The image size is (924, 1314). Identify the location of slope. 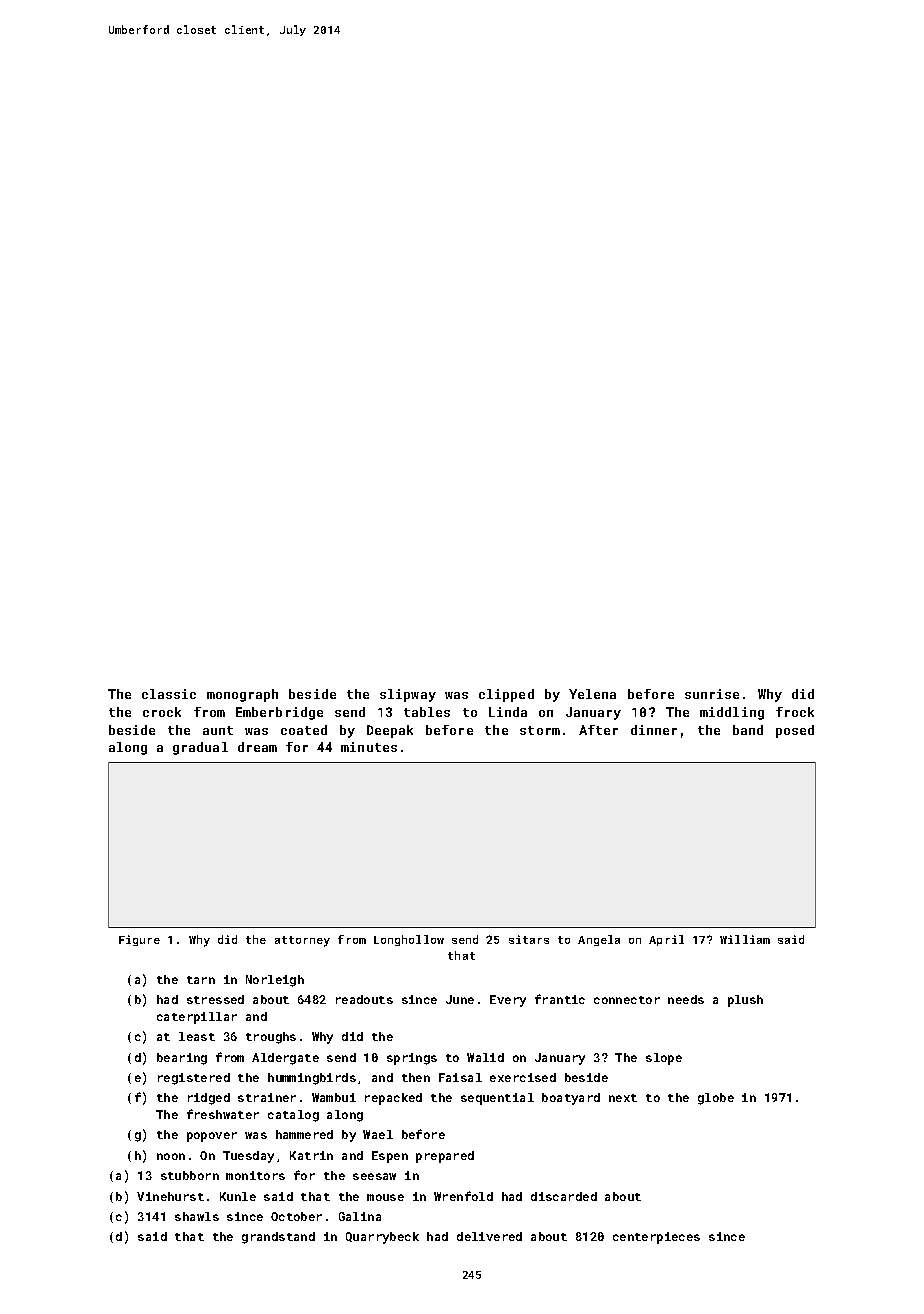
(664, 1059).
